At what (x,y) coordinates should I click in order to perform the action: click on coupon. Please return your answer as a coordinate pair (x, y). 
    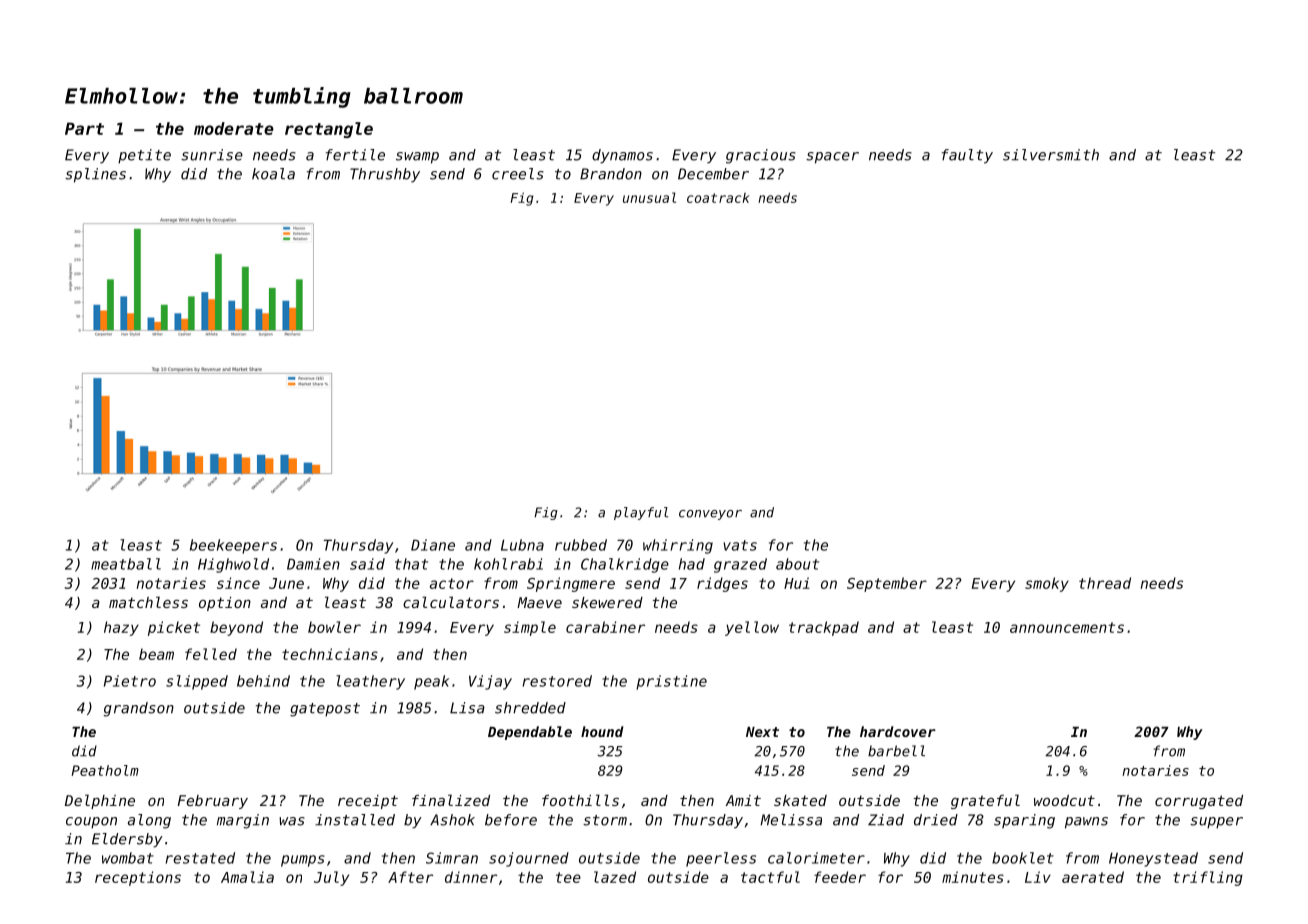
    Looking at the image, I should click on (91, 823).
